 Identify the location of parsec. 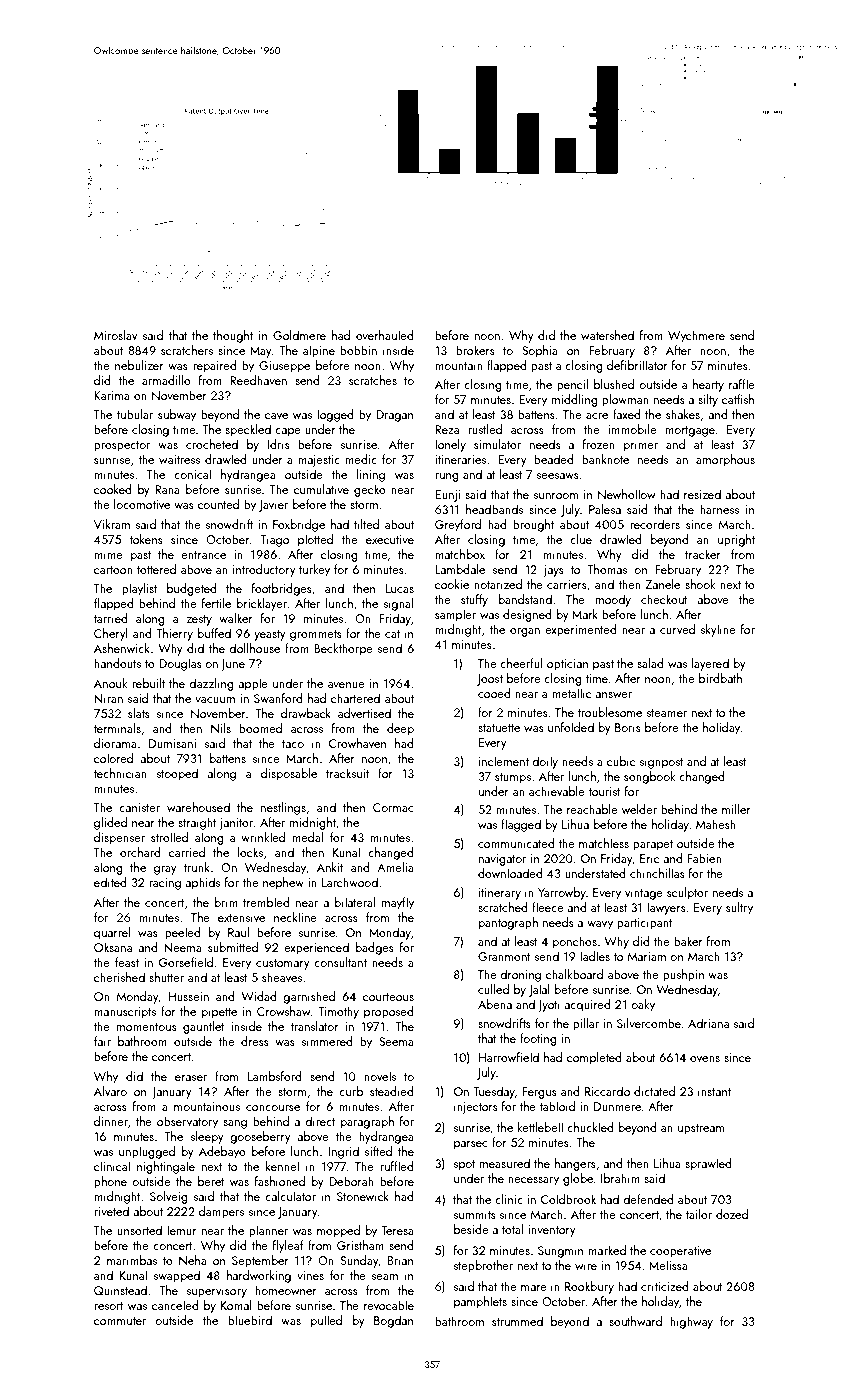
(471, 1145).
